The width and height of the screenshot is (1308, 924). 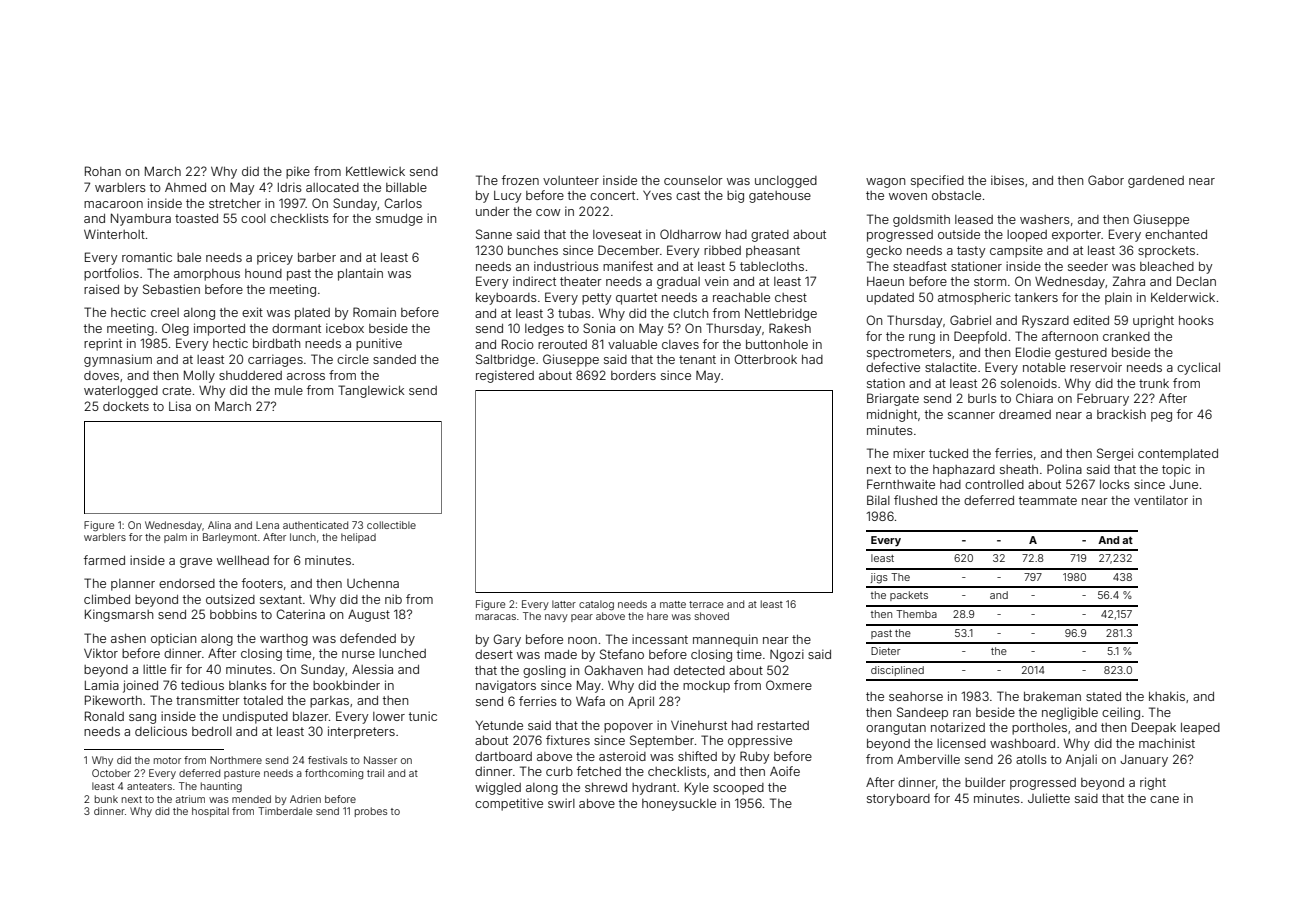 What do you see at coordinates (693, 180) in the screenshot?
I see `counselor` at bounding box center [693, 180].
